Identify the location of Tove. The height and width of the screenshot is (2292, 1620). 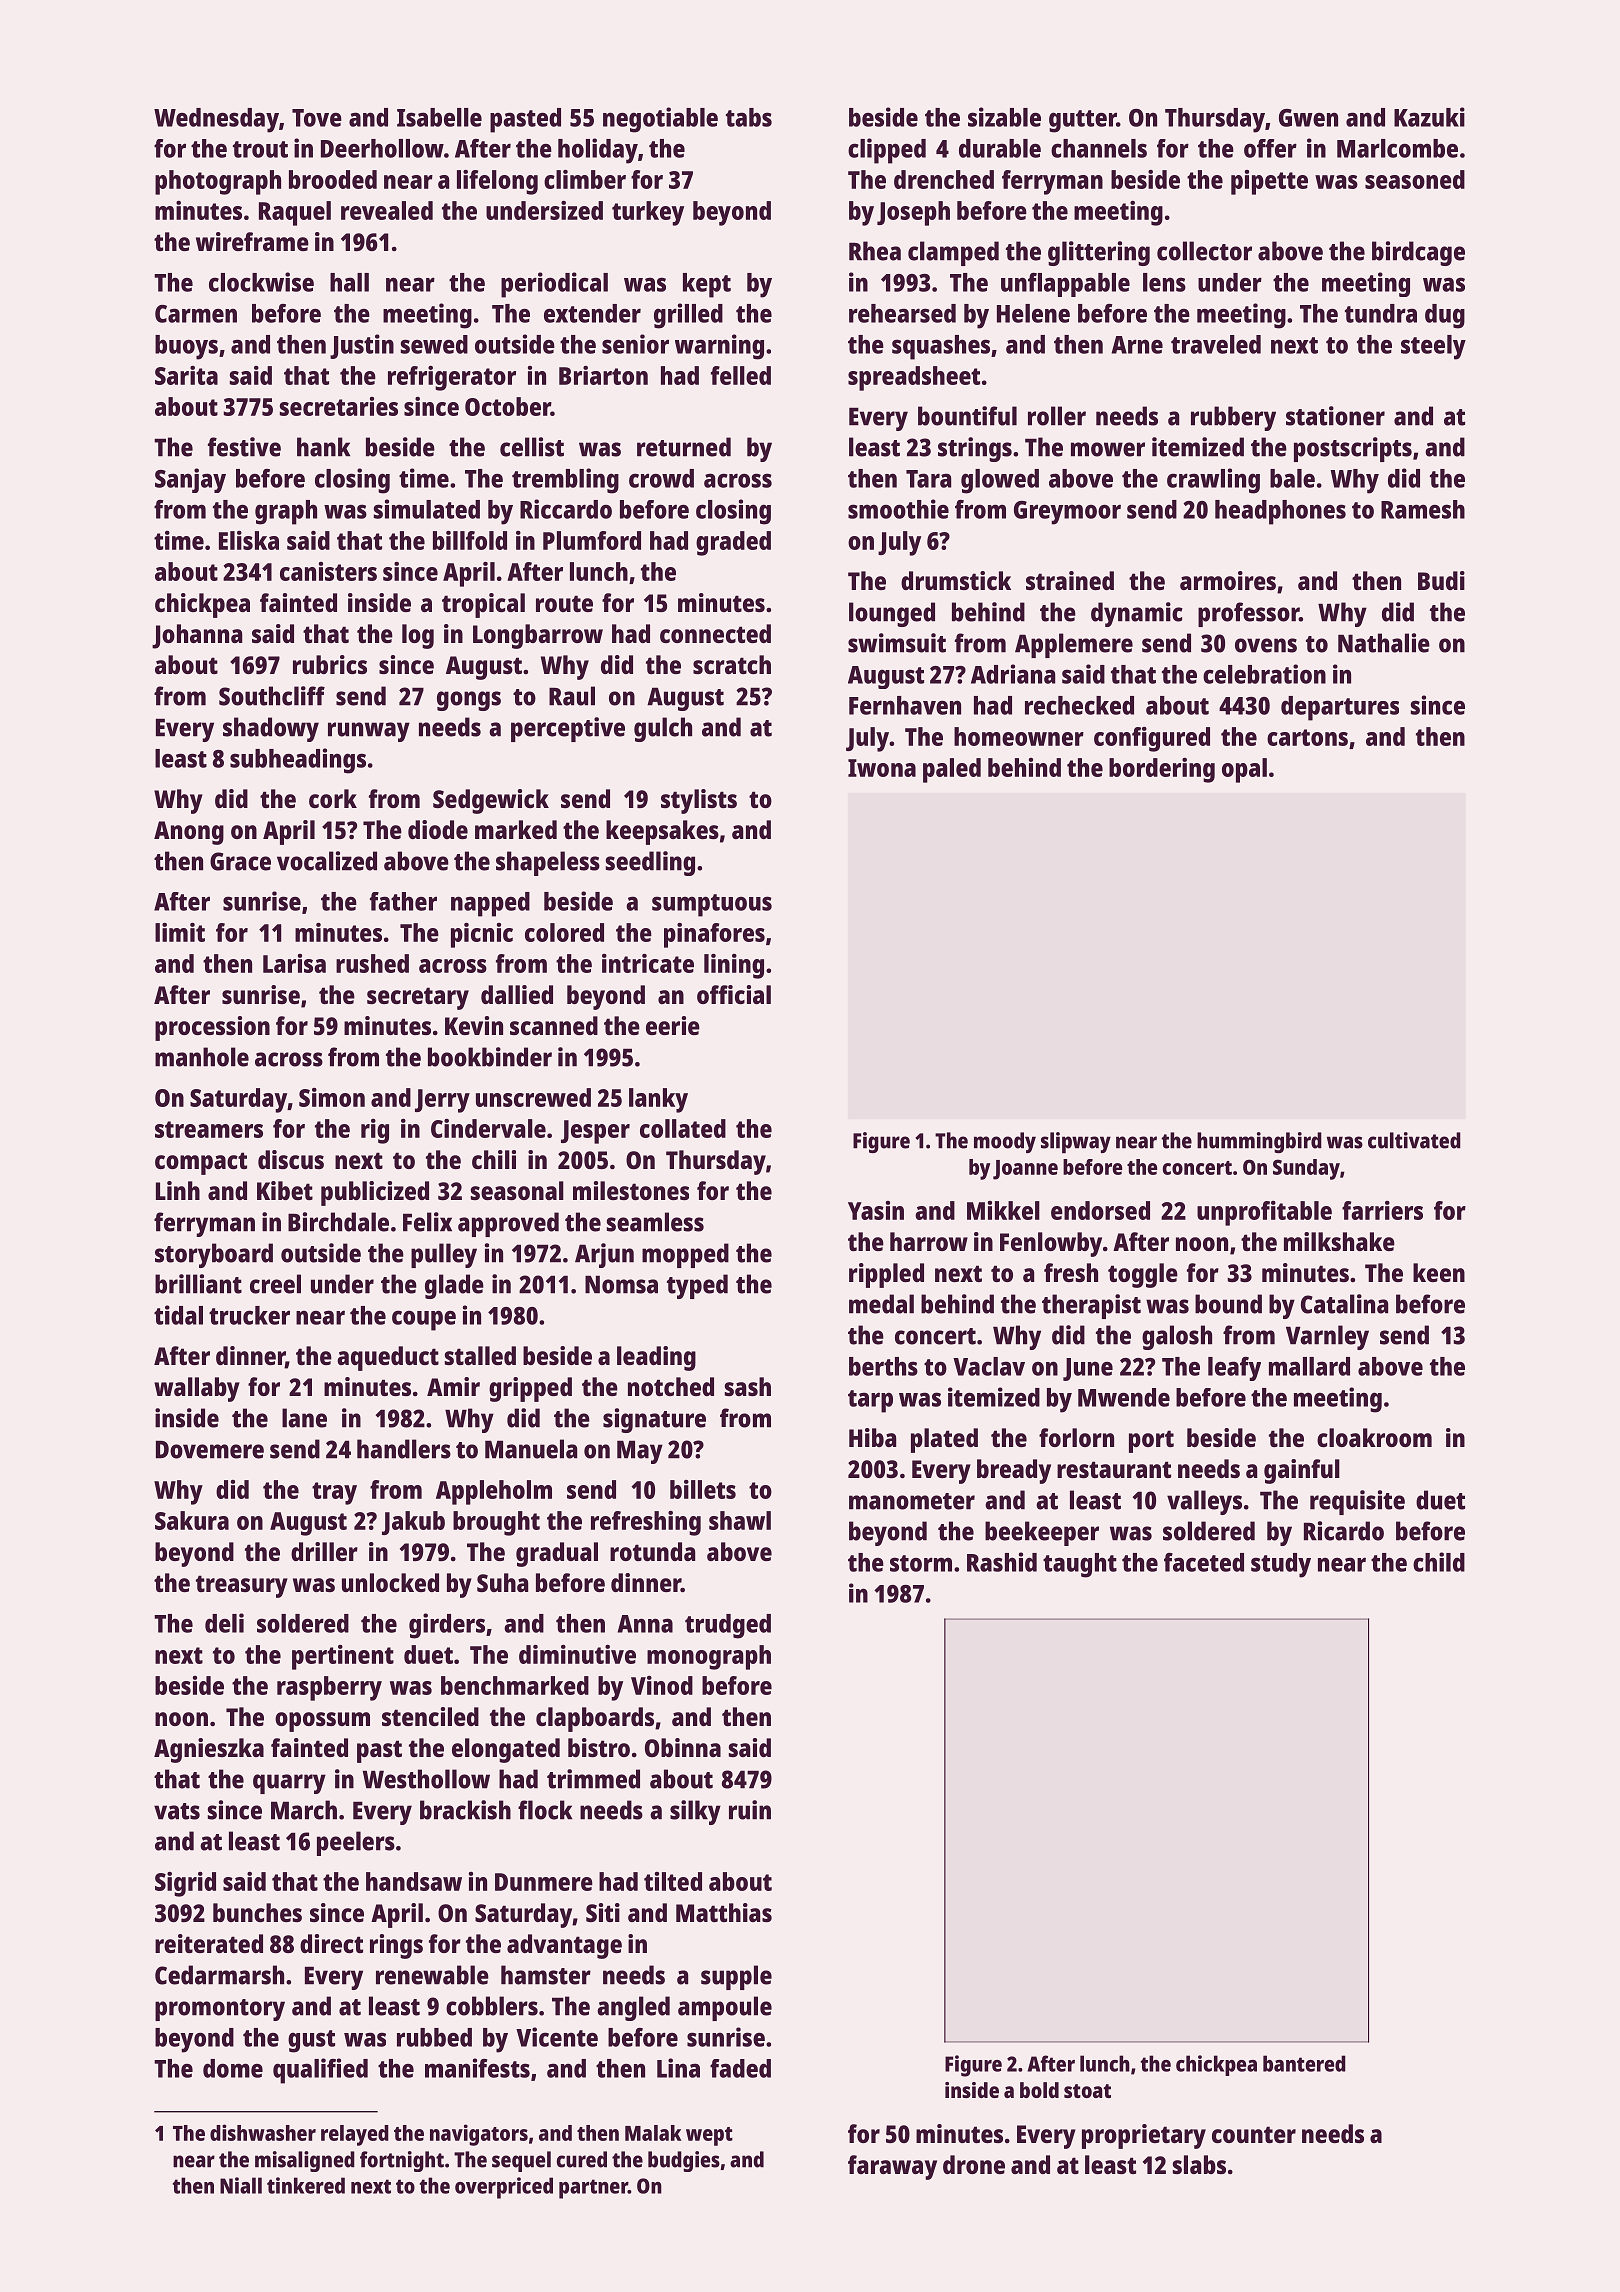
(317, 118).
